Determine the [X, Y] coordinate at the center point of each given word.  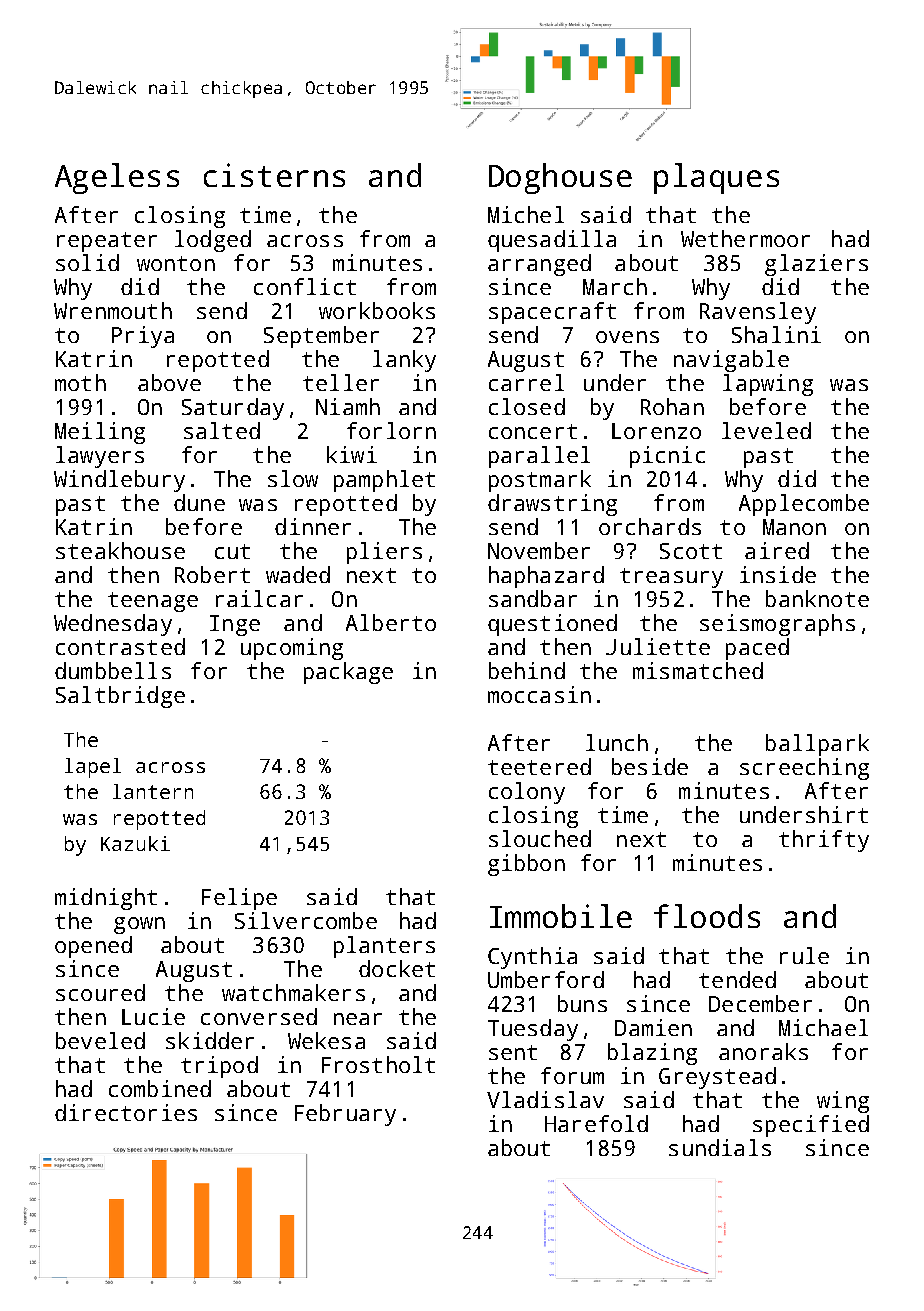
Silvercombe [306, 920]
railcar [259, 598]
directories [126, 1112]
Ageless [117, 178]
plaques [716, 178]
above [169, 382]
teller [341, 382]
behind [527, 670]
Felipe [239, 899]
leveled [766, 430]
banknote [817, 598]
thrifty [824, 841]
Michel [526, 214]
